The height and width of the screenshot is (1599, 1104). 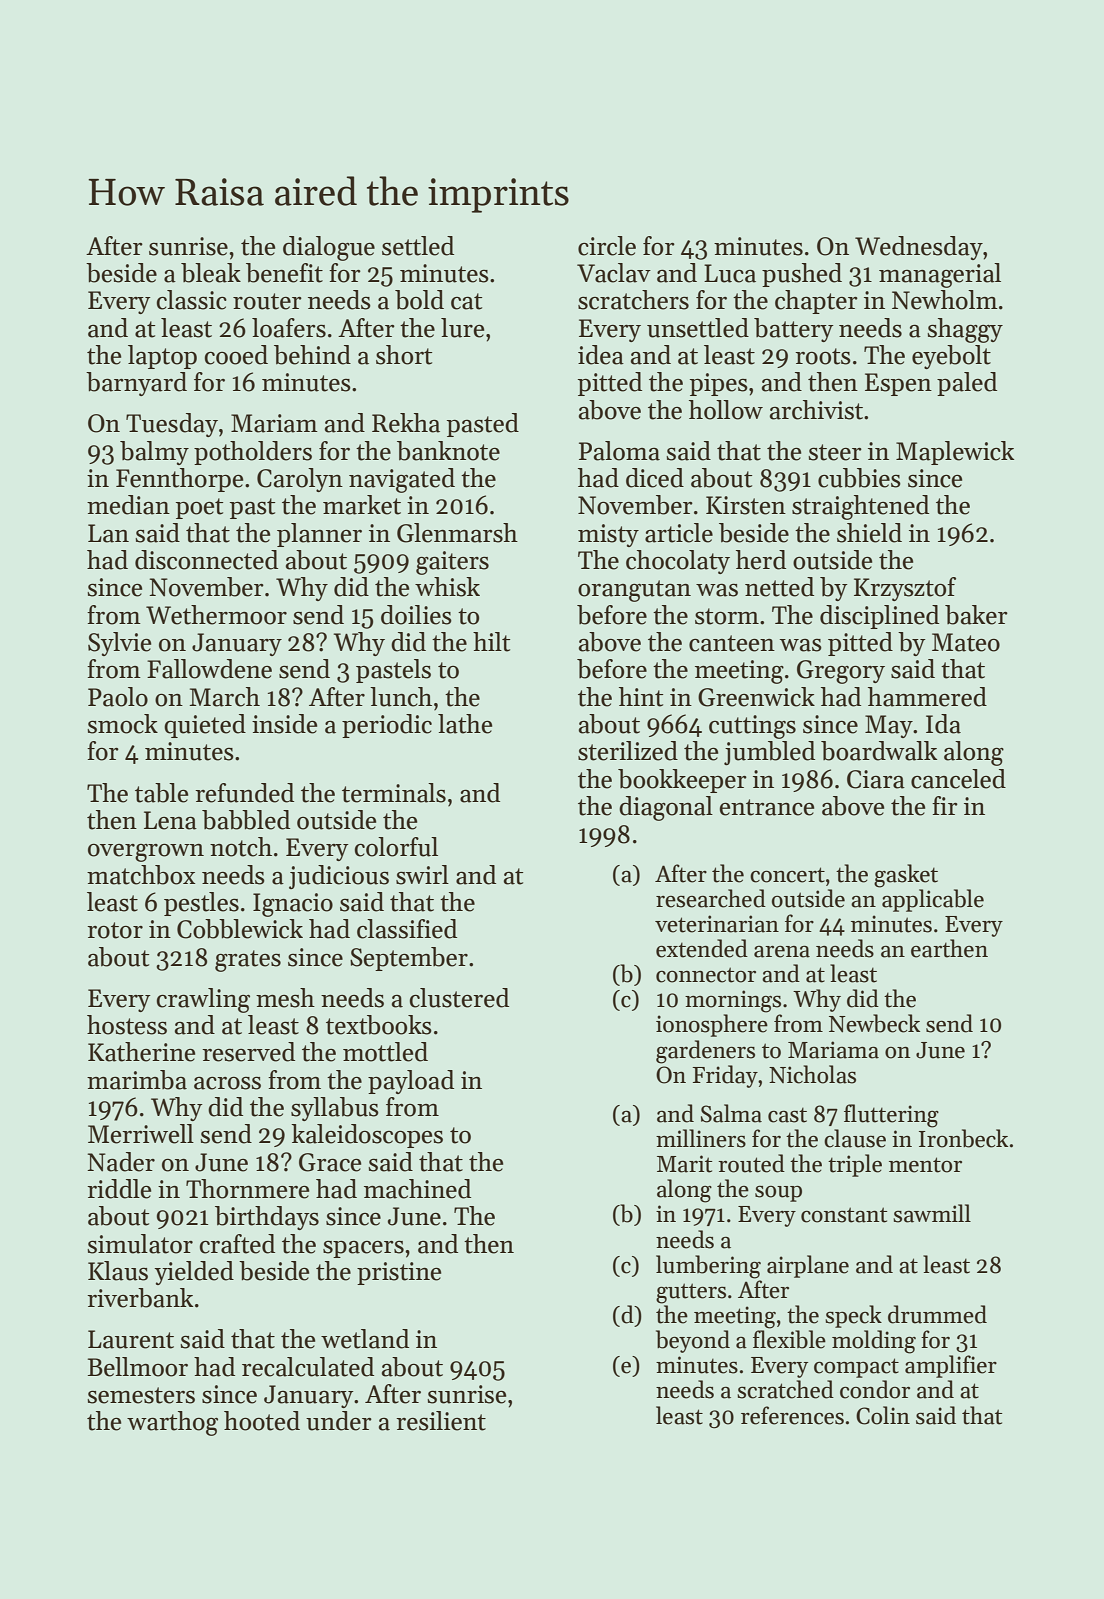 I want to click on cat, so click(x=466, y=301).
